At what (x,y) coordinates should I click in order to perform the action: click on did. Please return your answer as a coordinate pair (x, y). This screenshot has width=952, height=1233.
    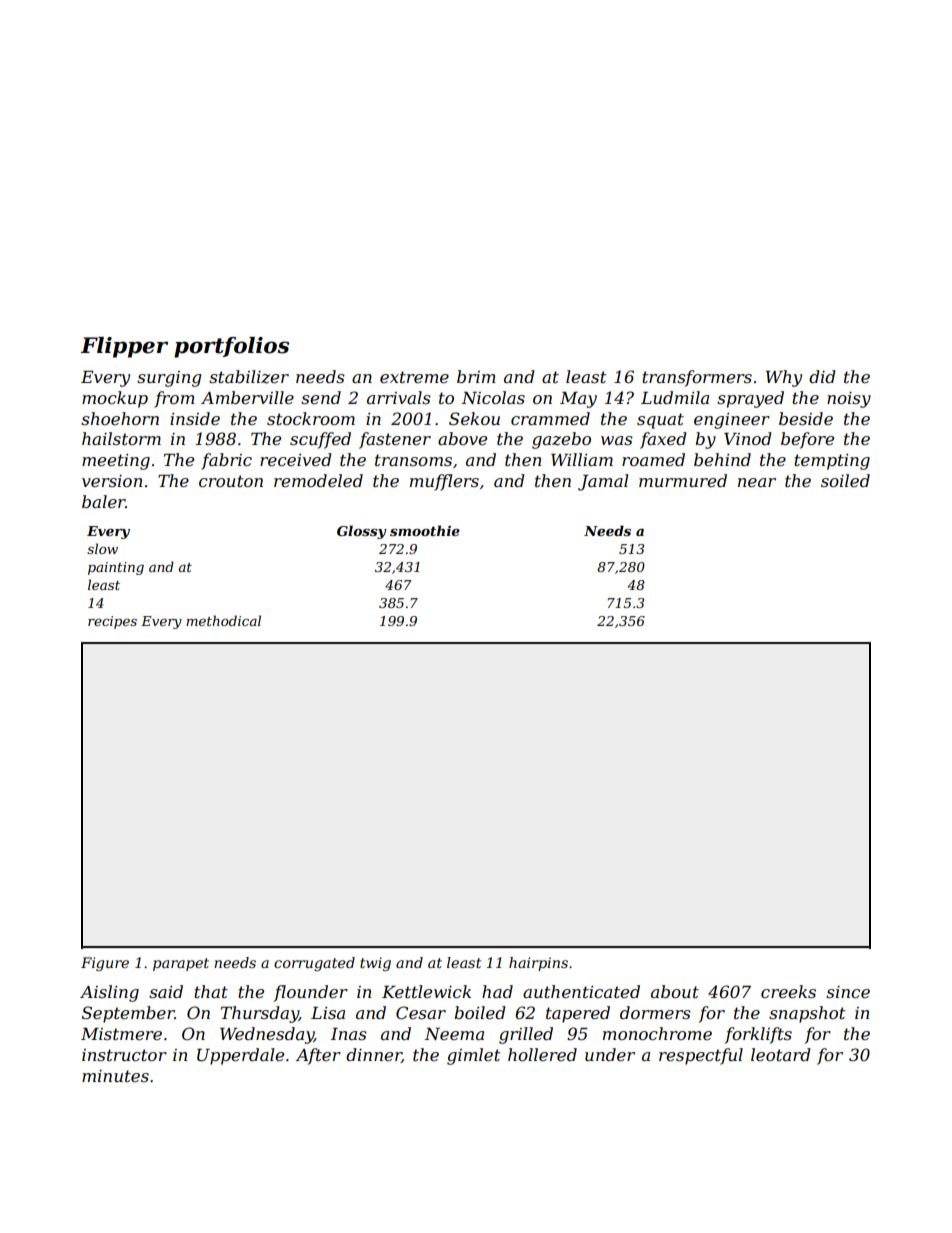
    Looking at the image, I should click on (822, 376).
